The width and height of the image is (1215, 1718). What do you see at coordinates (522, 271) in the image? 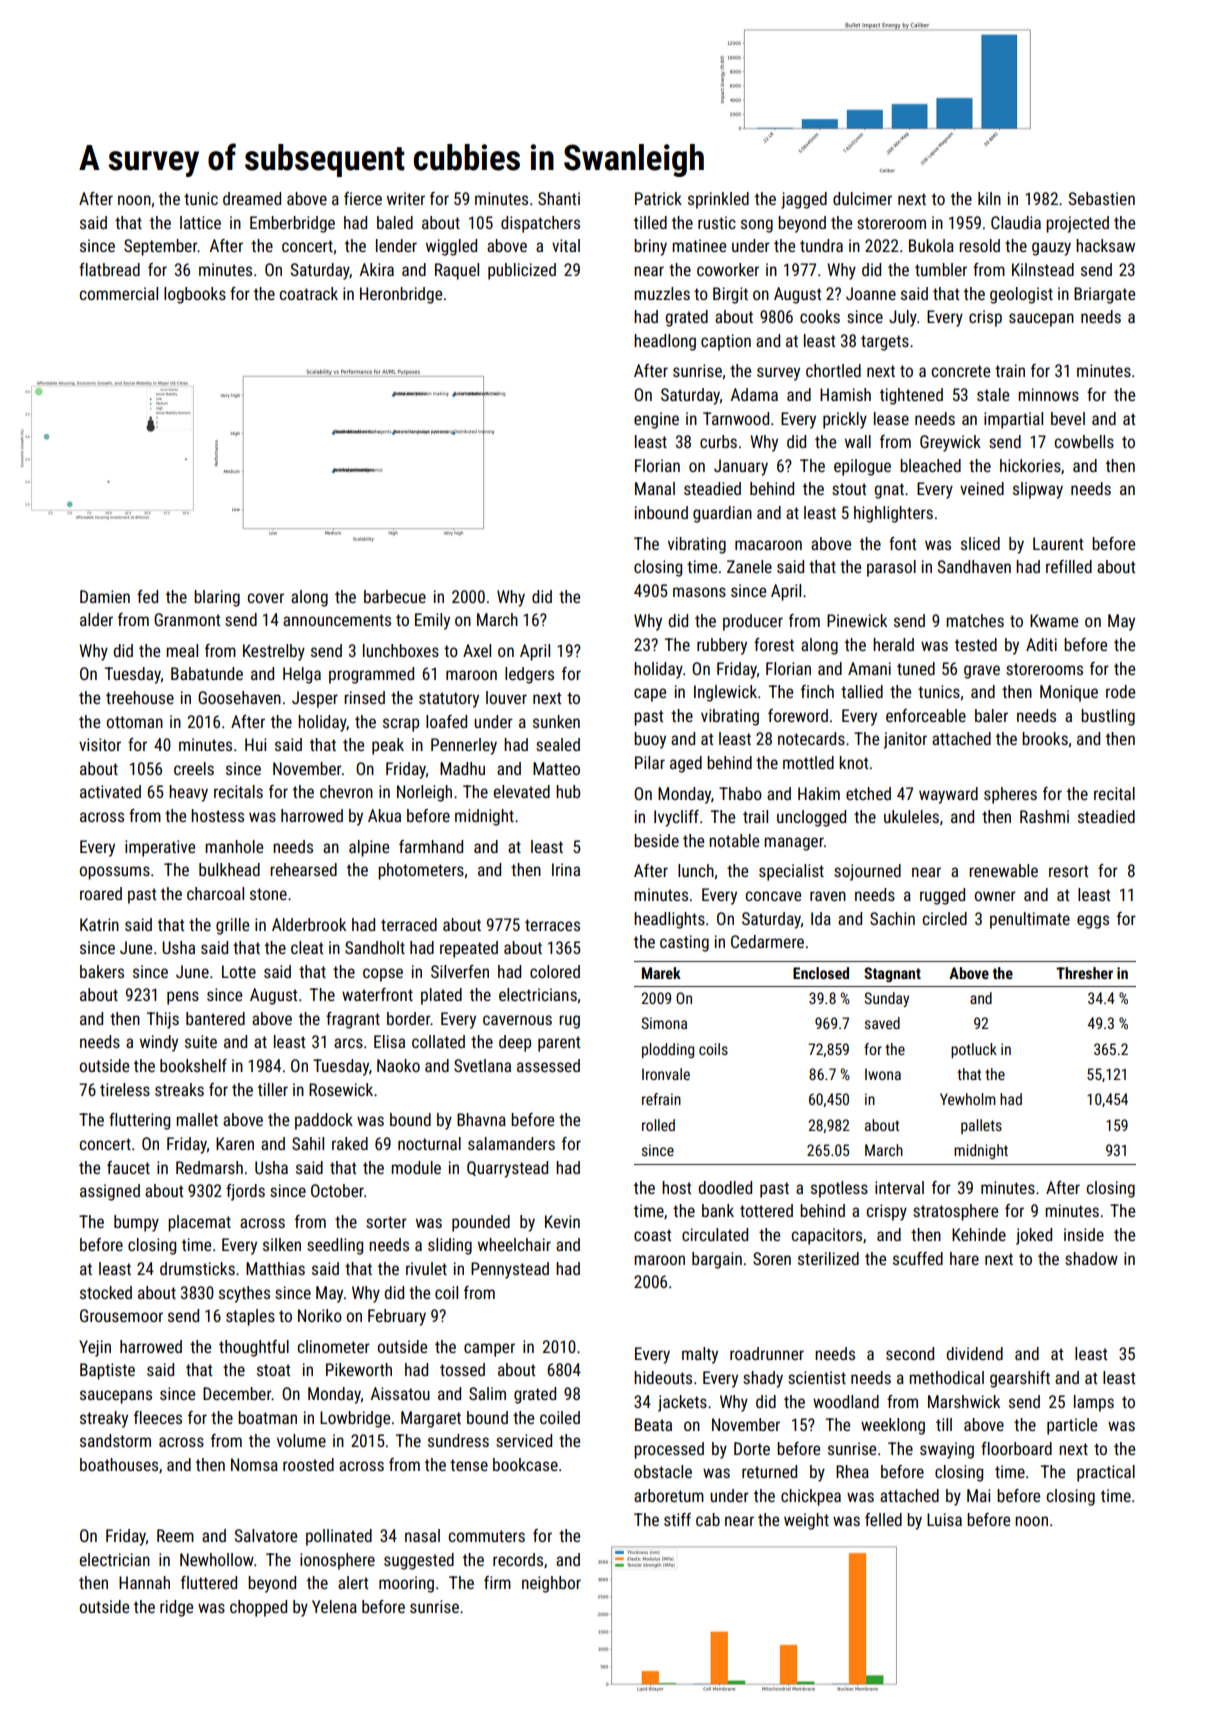
I see `publicized` at bounding box center [522, 271].
